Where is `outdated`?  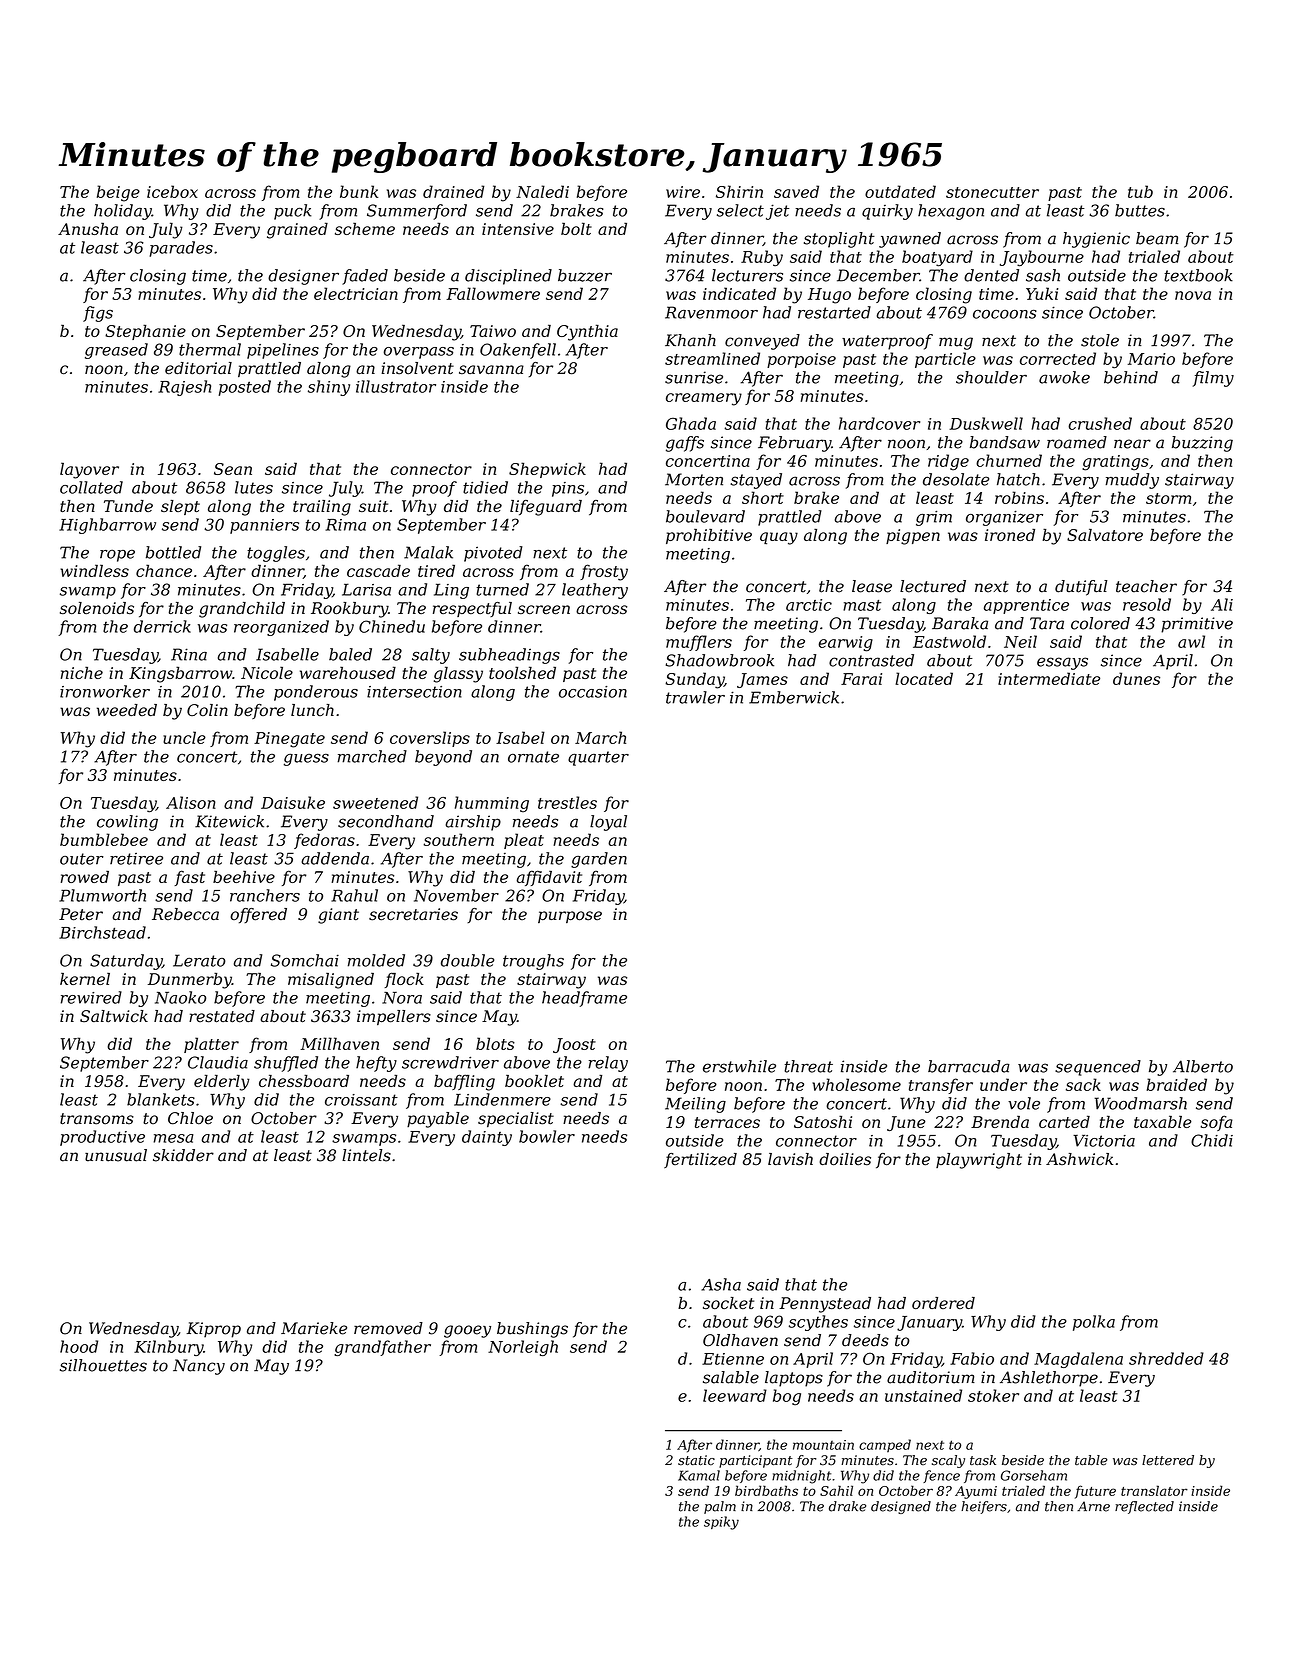
outdated is located at coordinates (900, 191).
